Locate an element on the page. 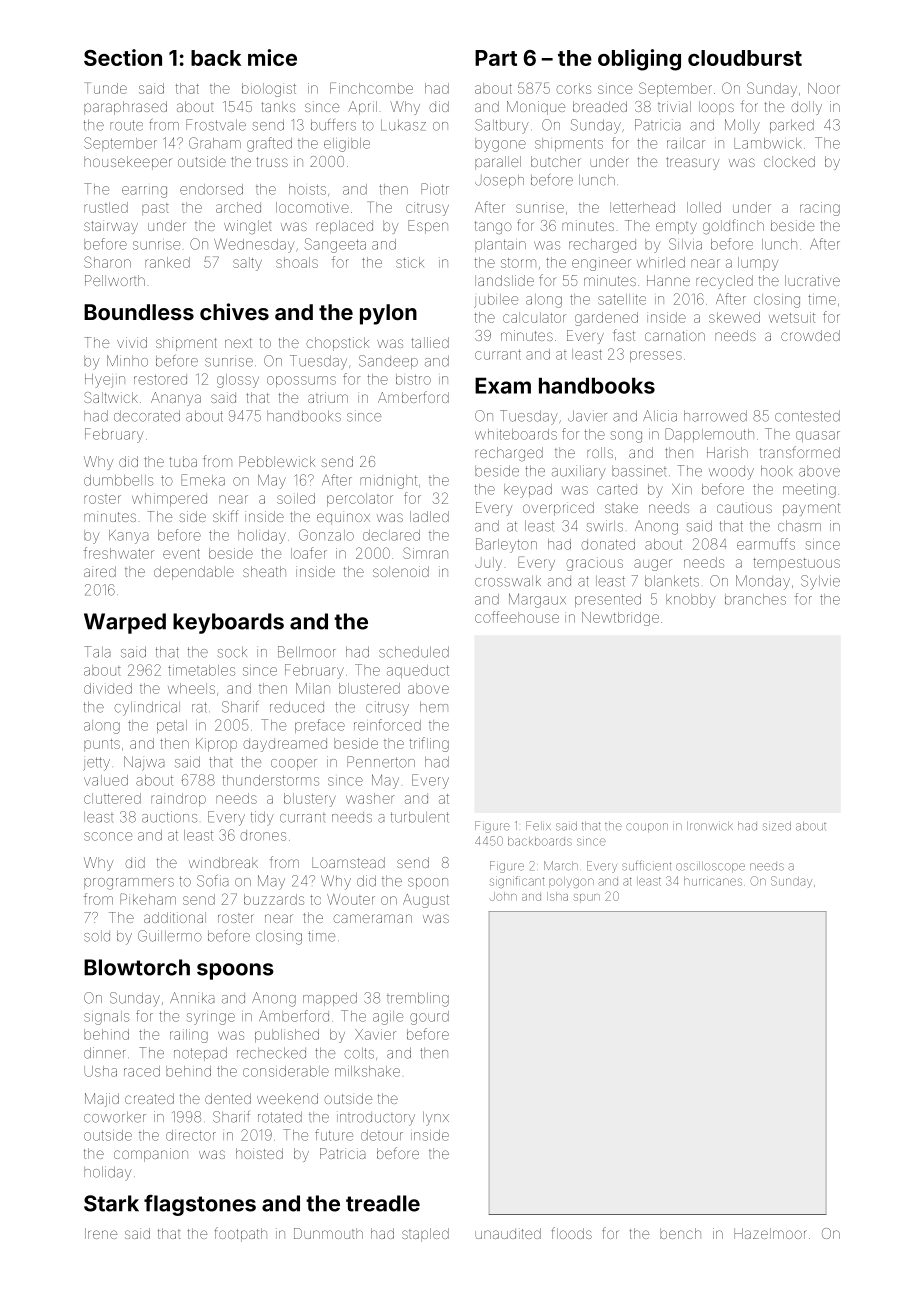 The width and height of the document is (924, 1308). sconce is located at coordinates (108, 836).
